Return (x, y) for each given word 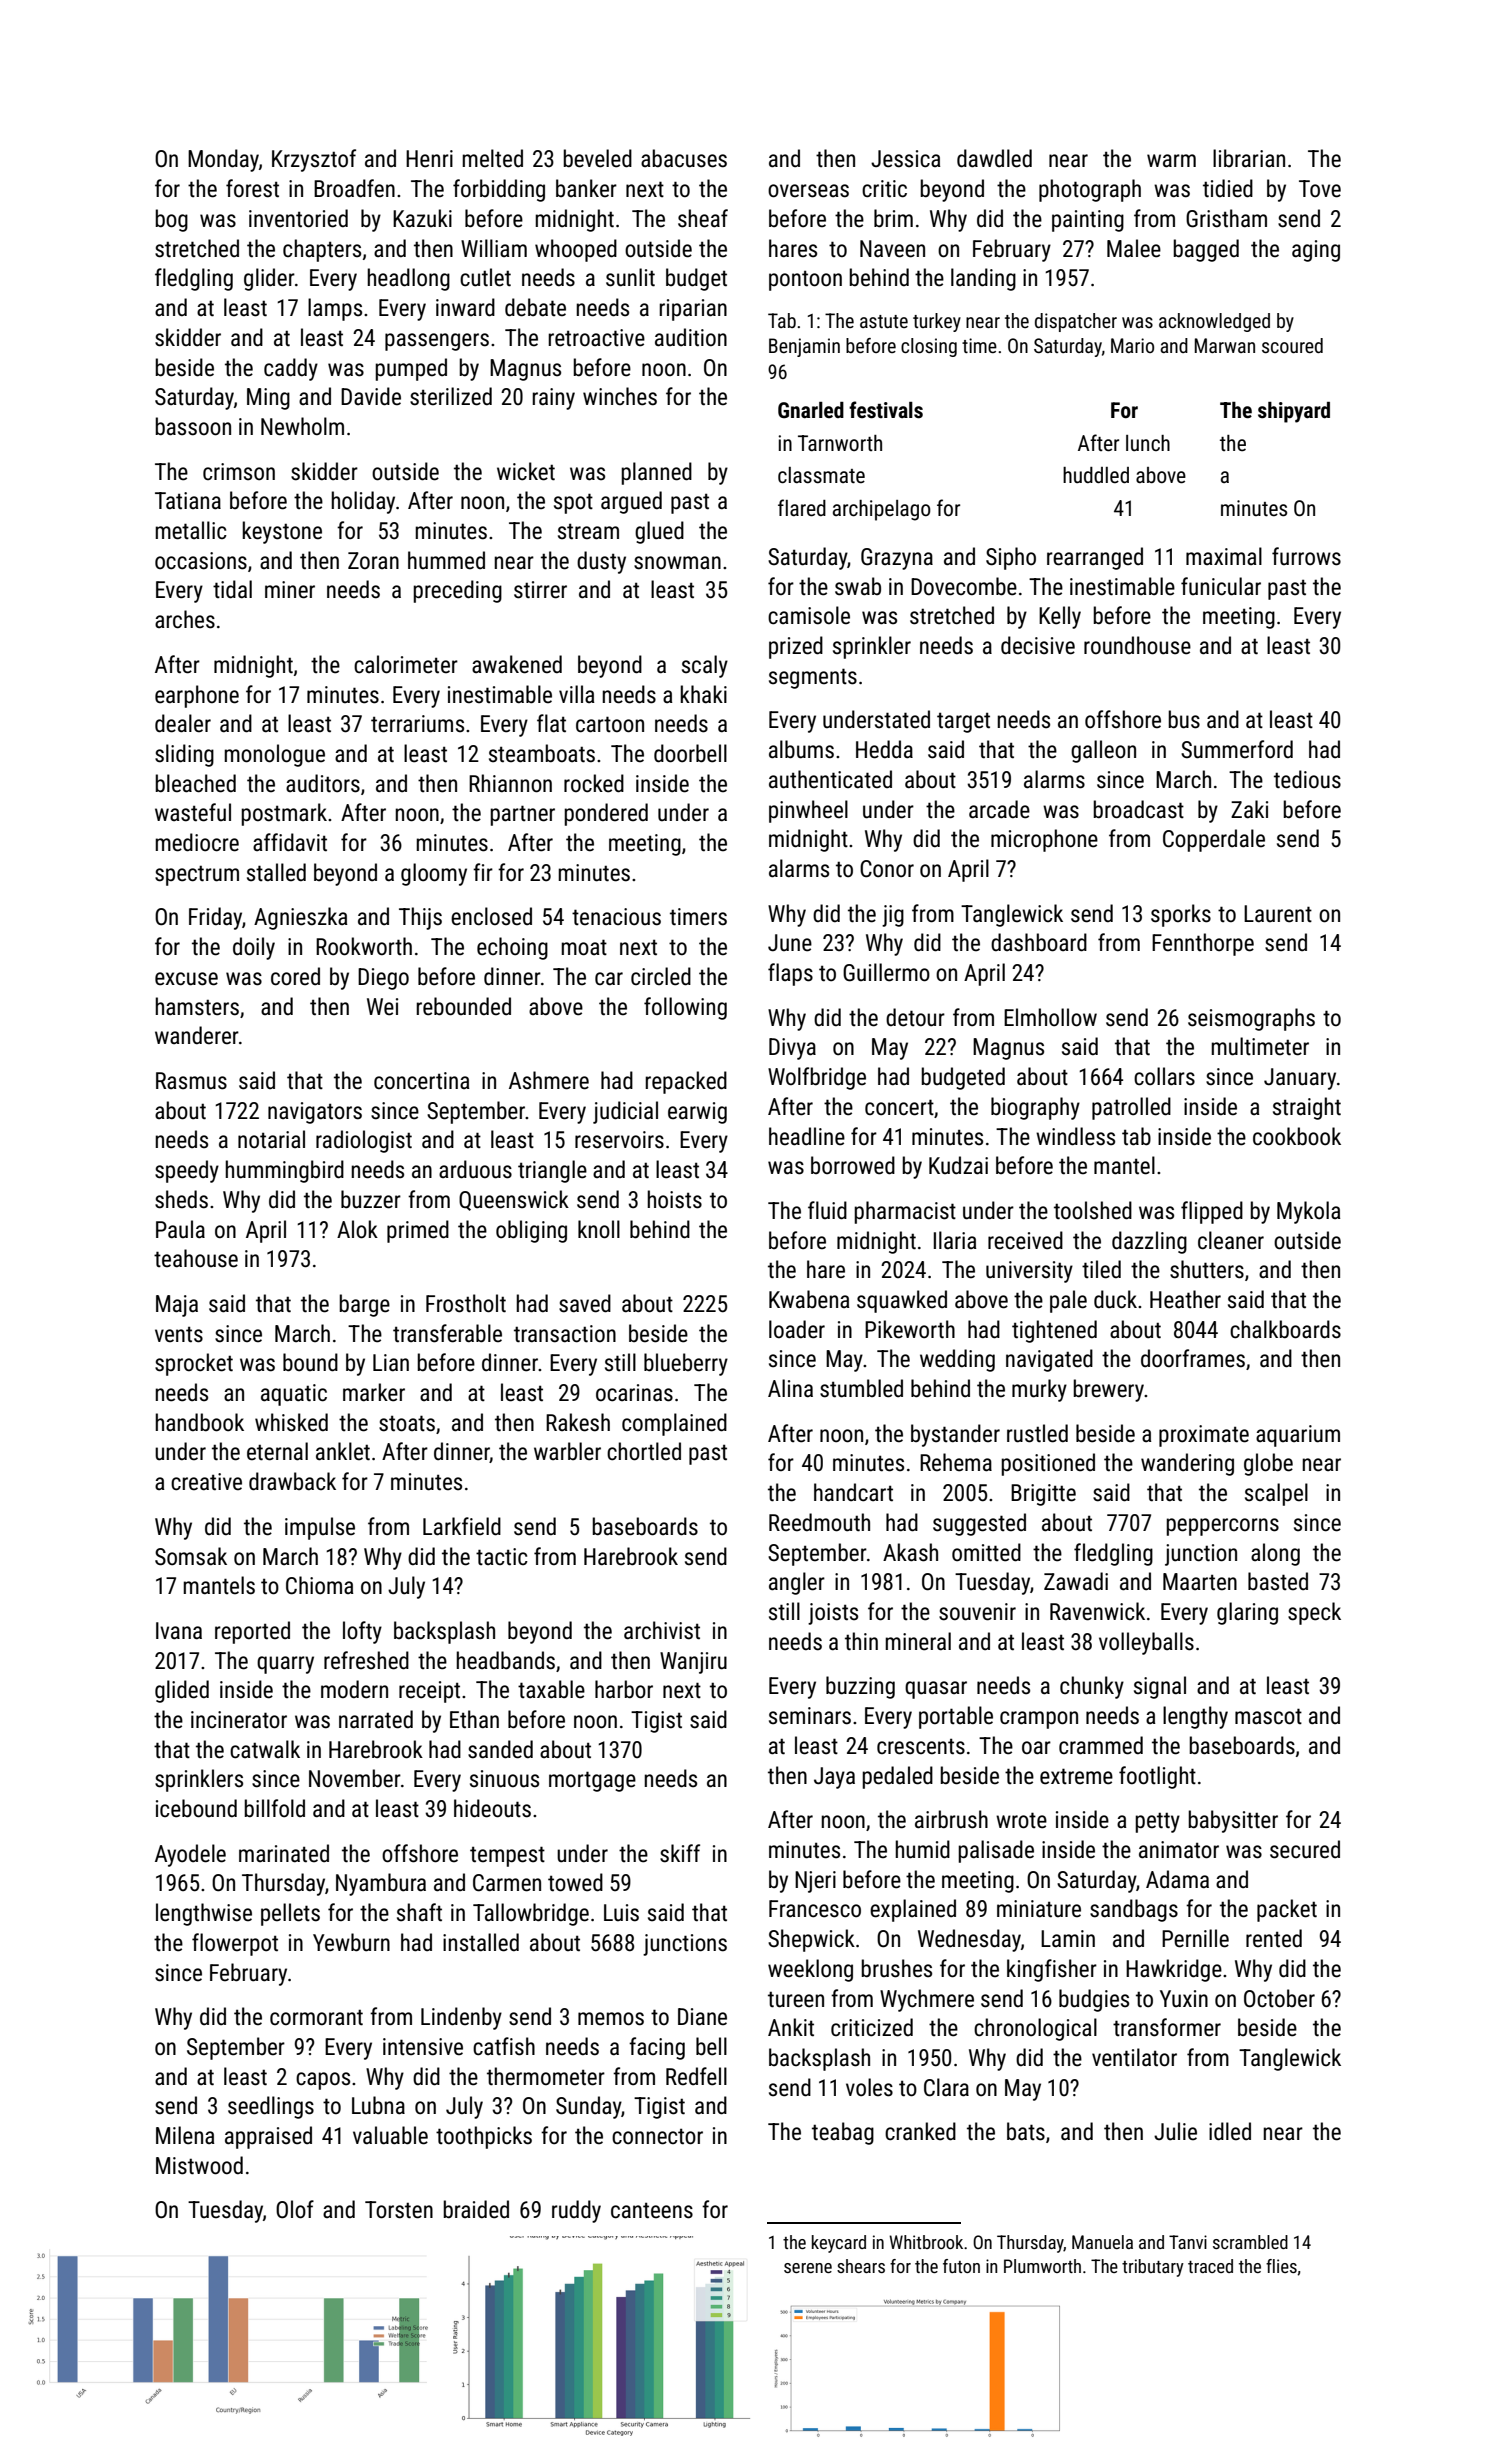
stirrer (540, 590)
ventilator (1134, 2057)
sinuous (504, 1779)
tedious (1307, 779)
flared (802, 508)
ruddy (576, 2211)
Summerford (1237, 749)
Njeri (815, 1882)
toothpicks (484, 2137)
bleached (195, 783)
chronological (1035, 2029)
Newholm (302, 426)
